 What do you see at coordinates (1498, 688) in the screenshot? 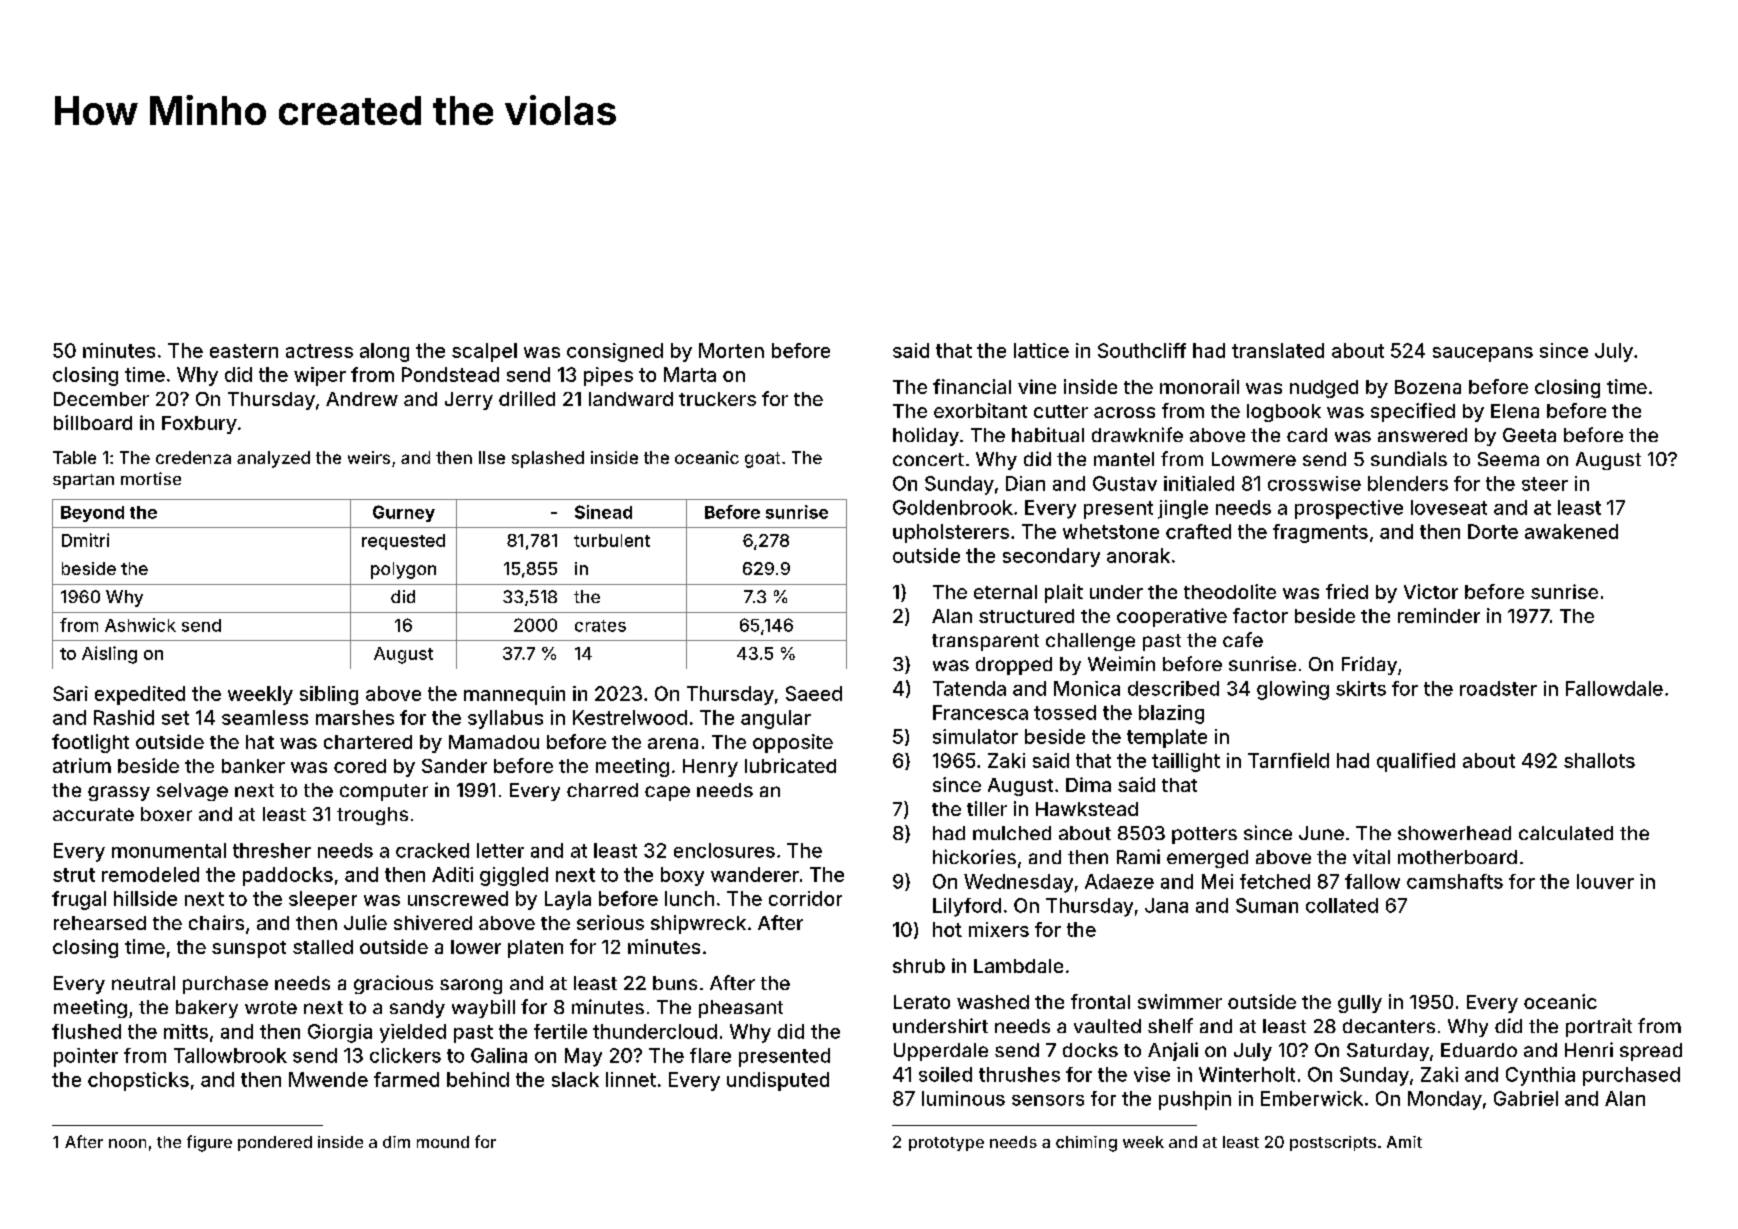
I see `roadster` at bounding box center [1498, 688].
